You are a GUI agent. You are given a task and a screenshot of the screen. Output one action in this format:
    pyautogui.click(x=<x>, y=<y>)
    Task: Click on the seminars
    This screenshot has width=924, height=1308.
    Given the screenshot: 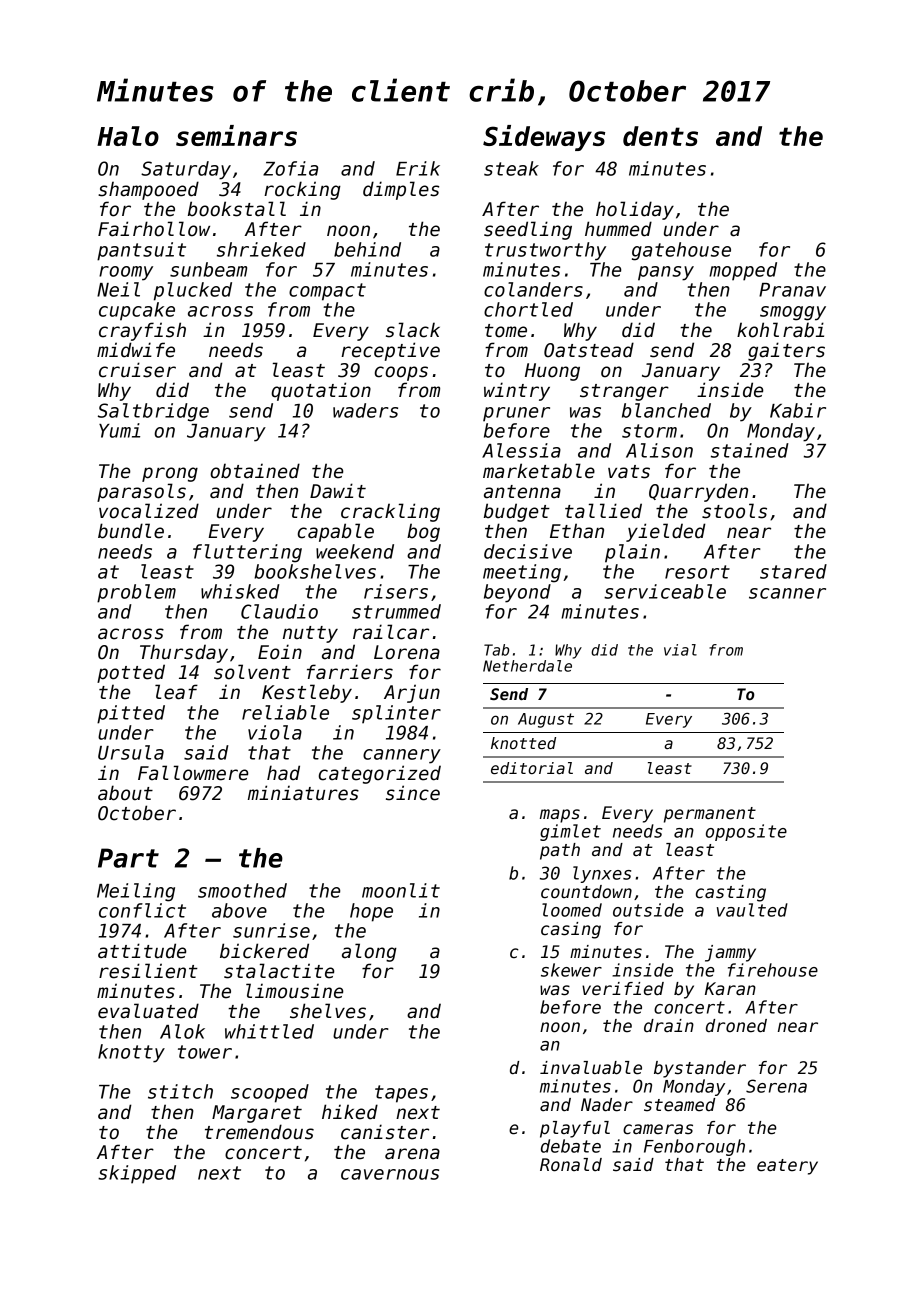 What is the action you would take?
    pyautogui.click(x=236, y=135)
